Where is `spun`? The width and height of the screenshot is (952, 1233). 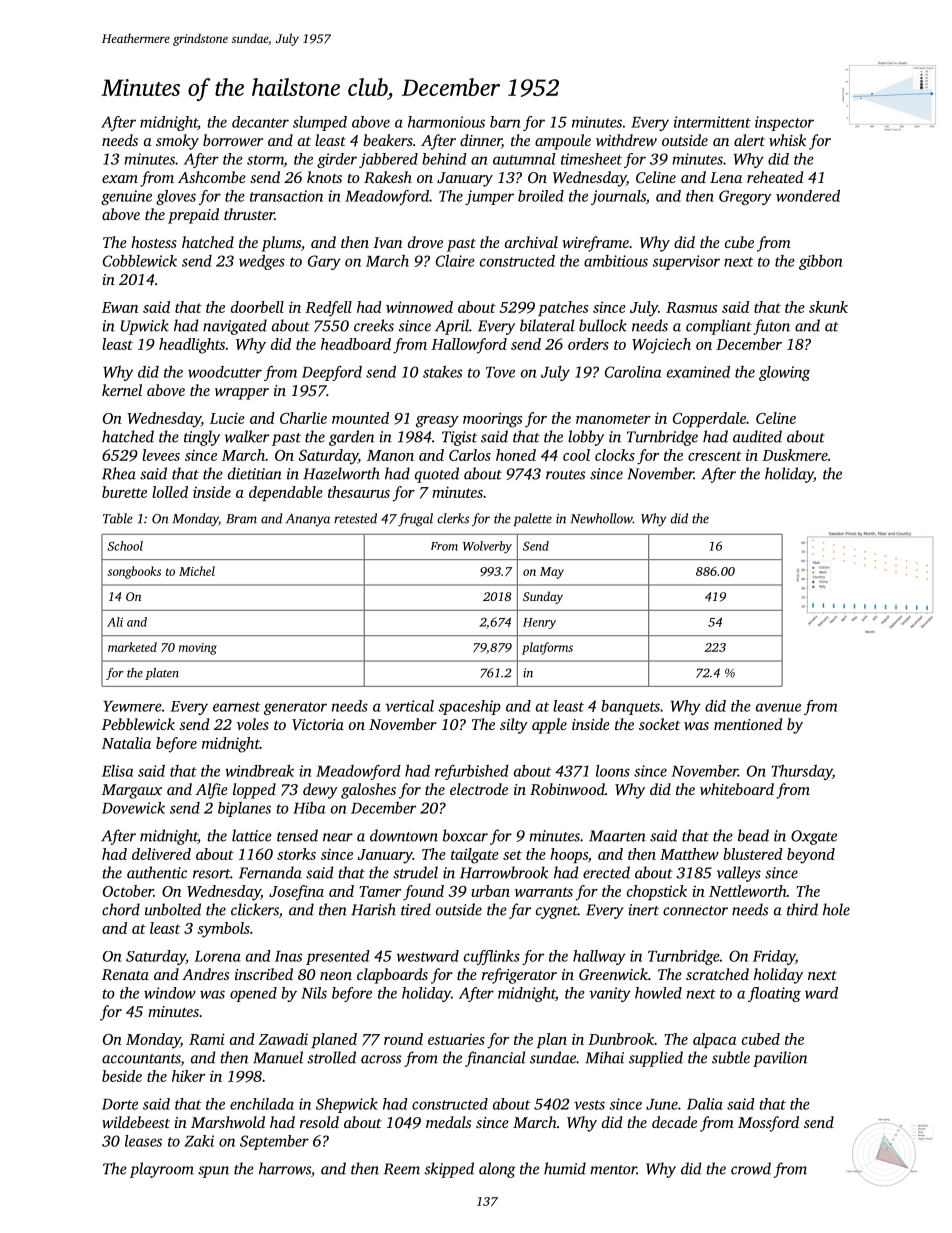
spun is located at coordinates (213, 1172).
